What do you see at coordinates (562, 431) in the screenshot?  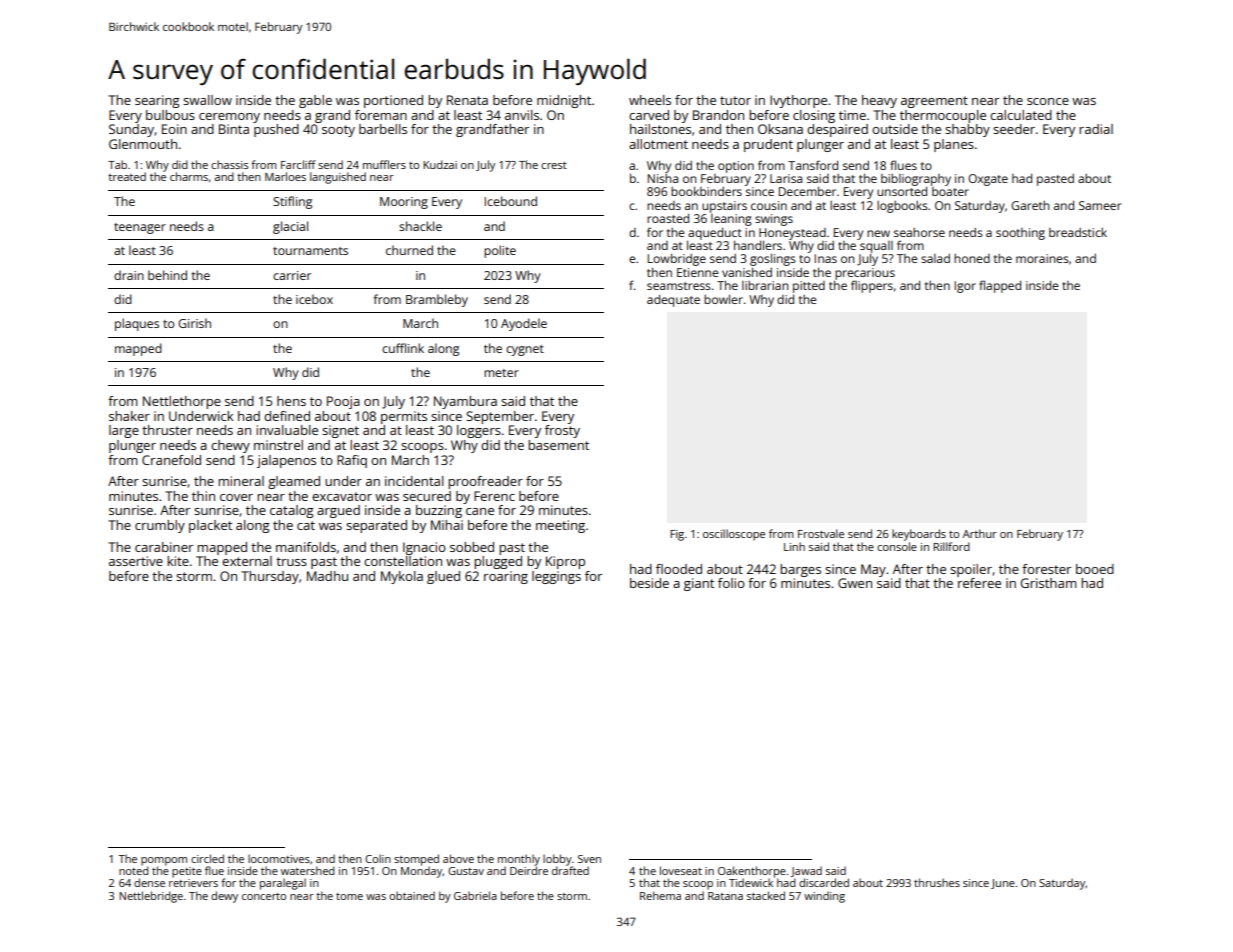 I see `frosty` at bounding box center [562, 431].
